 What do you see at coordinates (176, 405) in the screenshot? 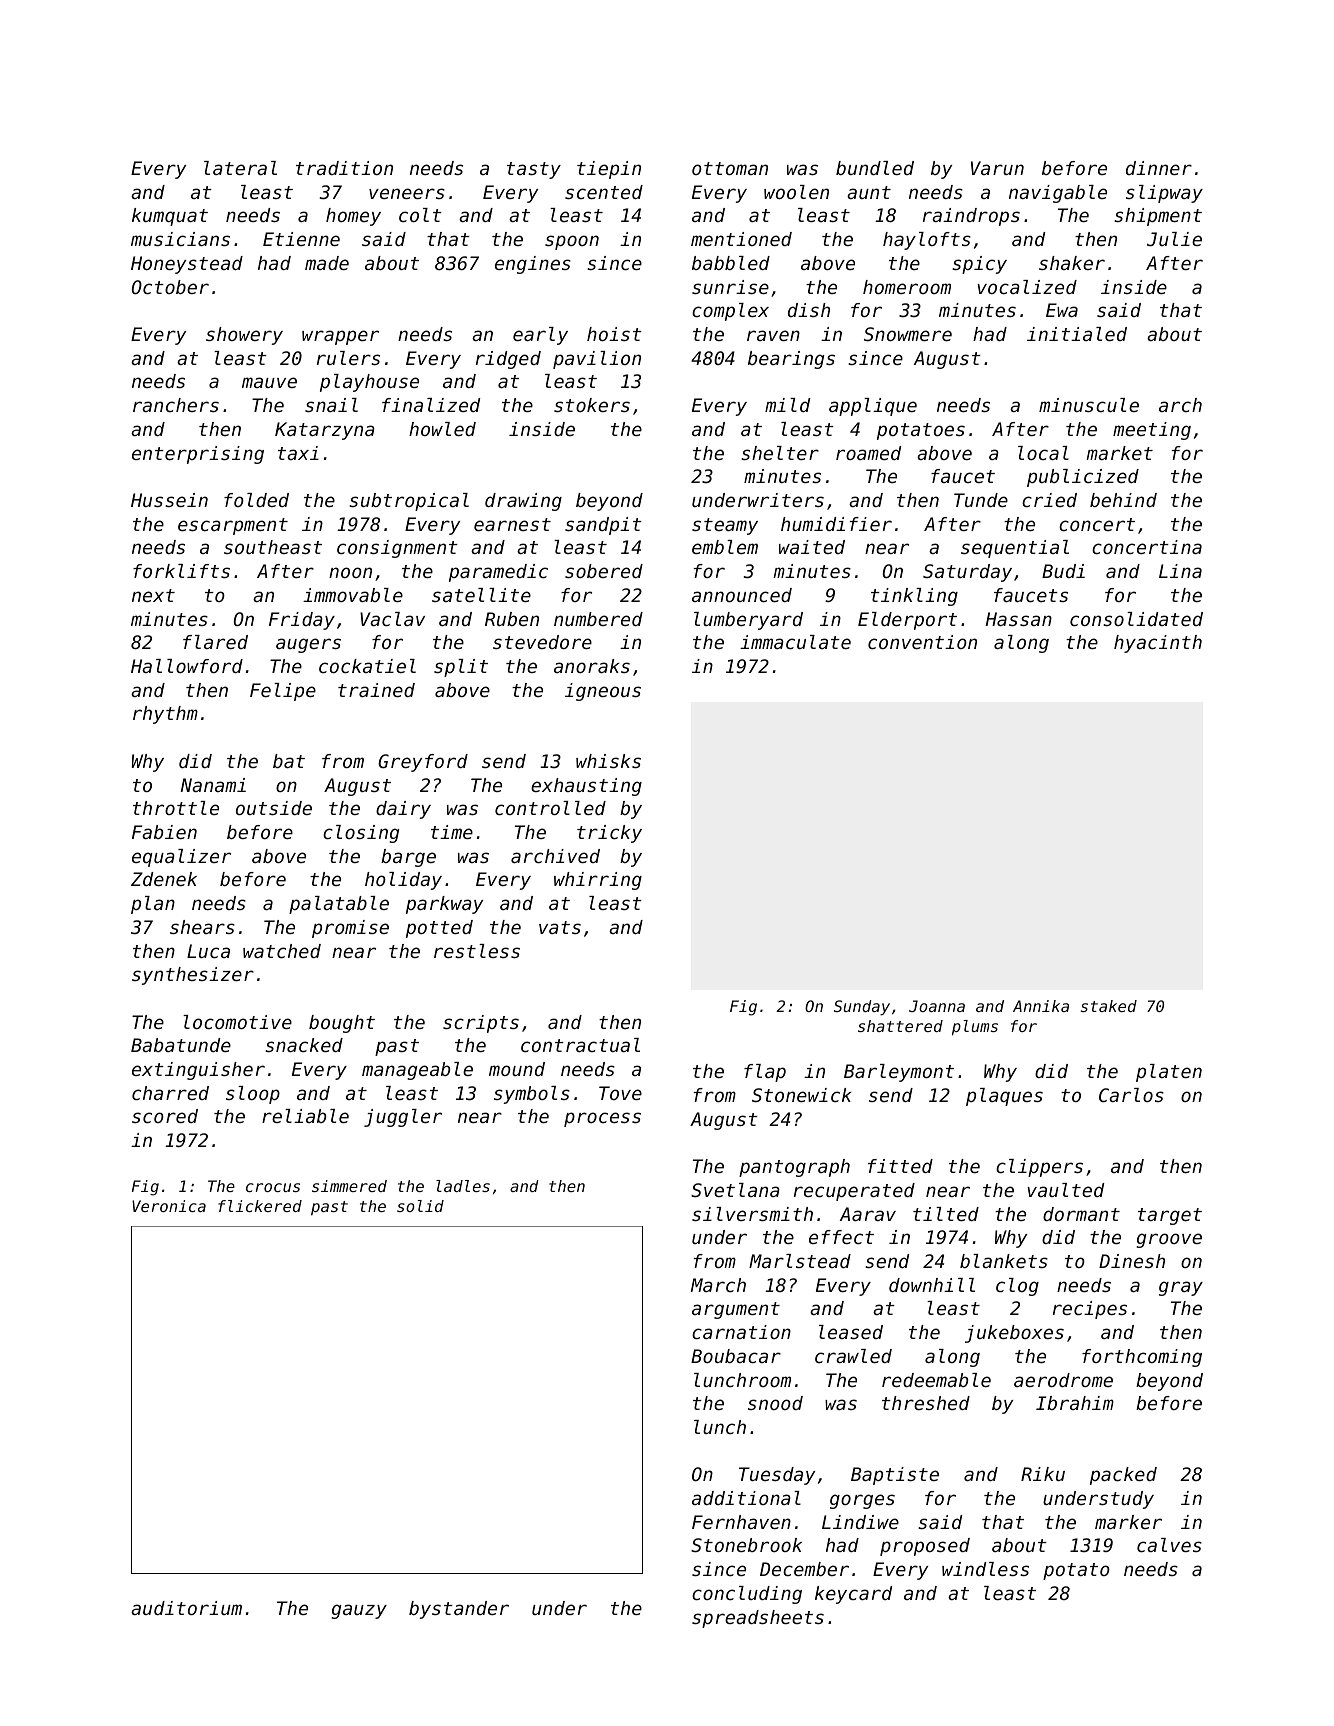
I see `ranchers` at bounding box center [176, 405].
